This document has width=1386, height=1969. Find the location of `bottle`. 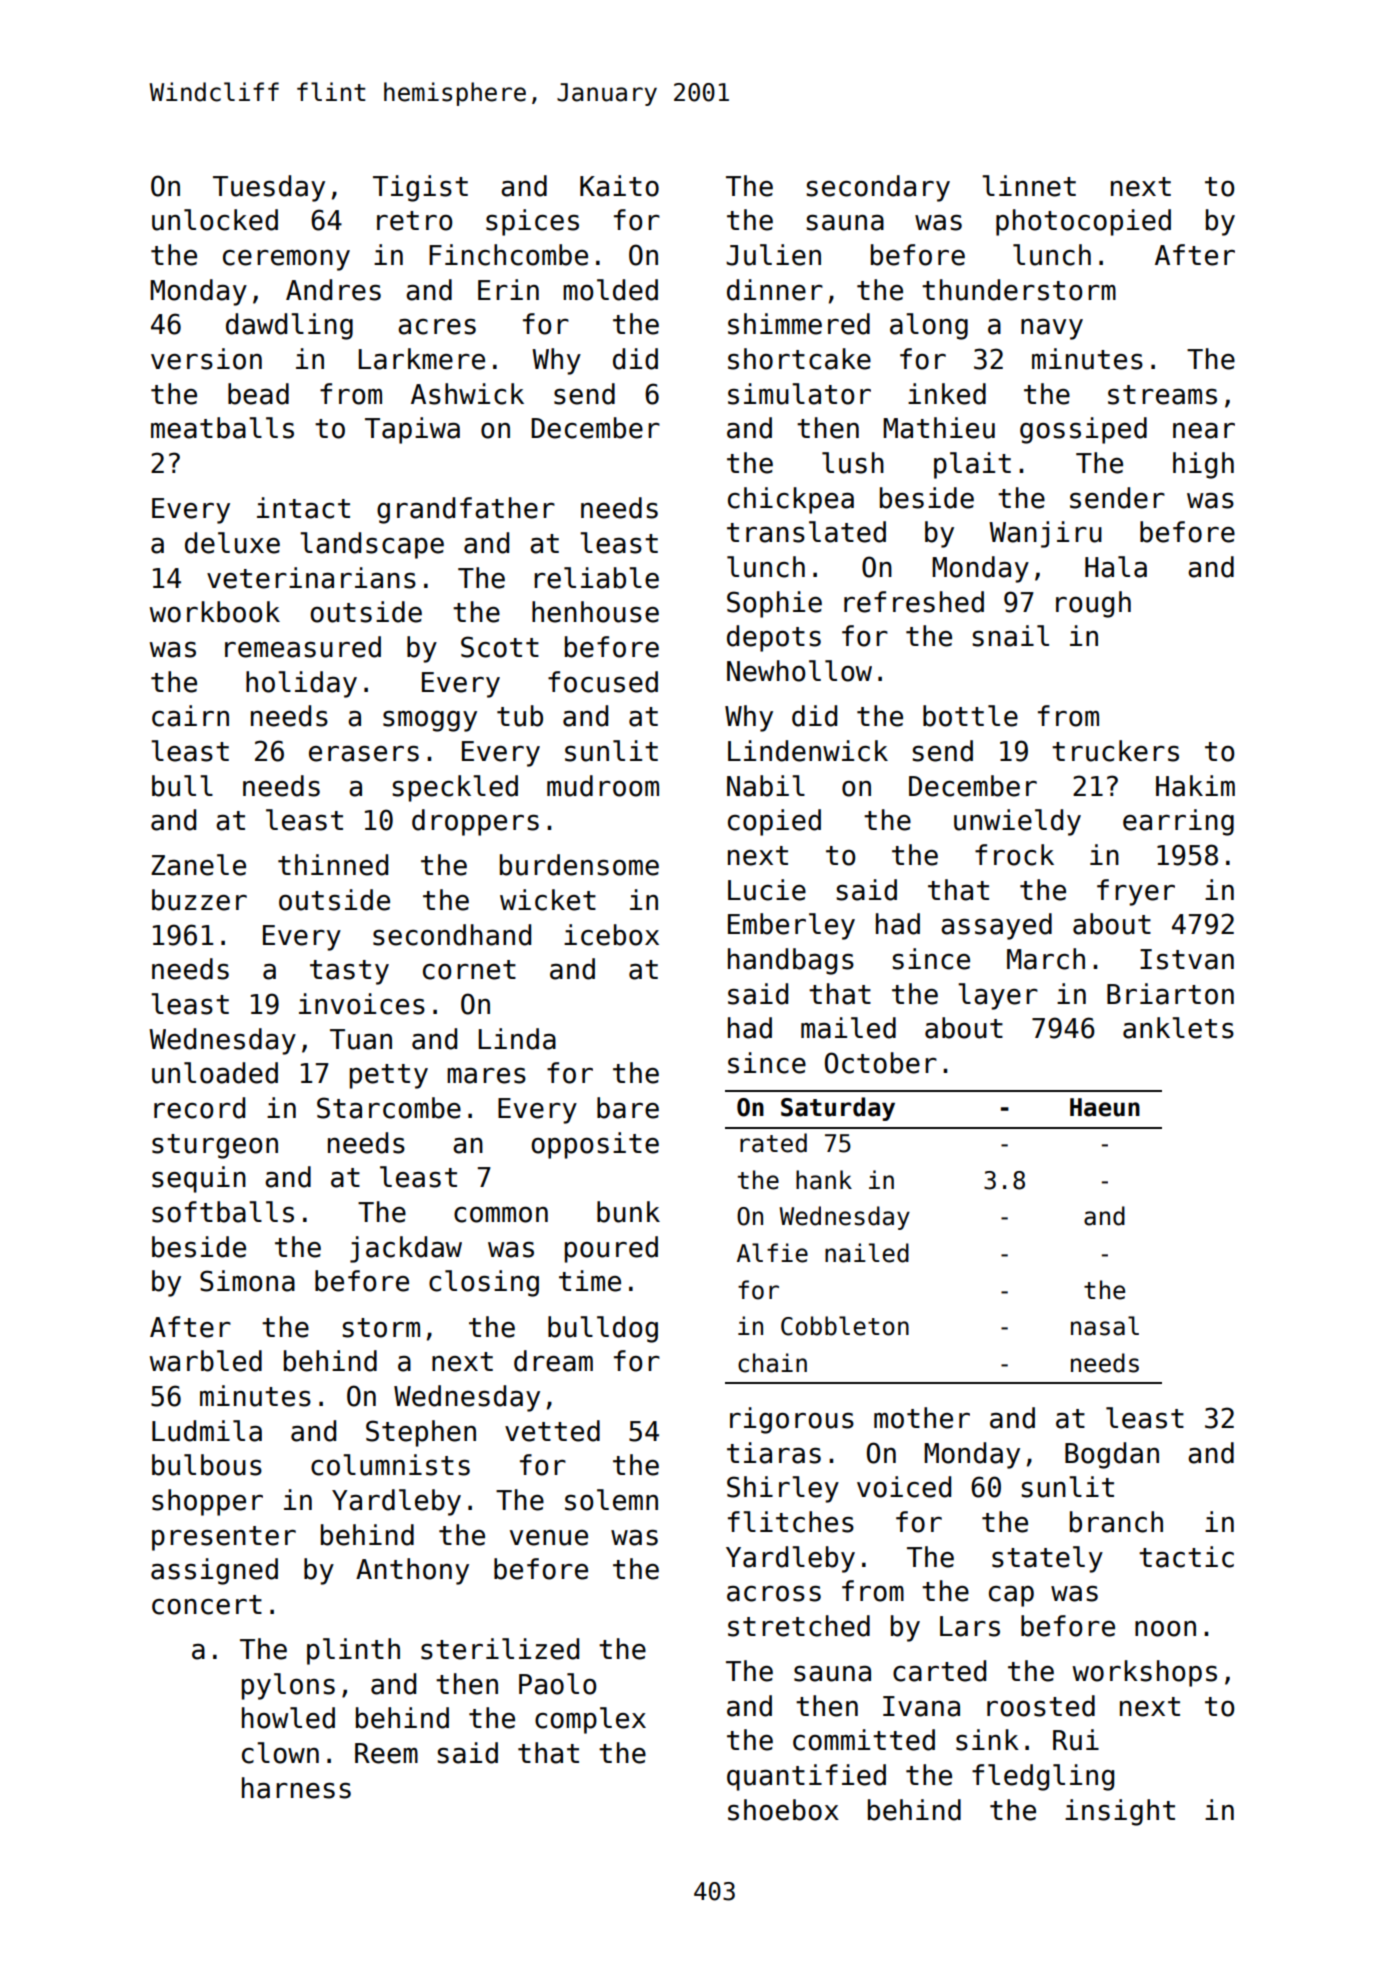

bottle is located at coordinates (970, 716).
